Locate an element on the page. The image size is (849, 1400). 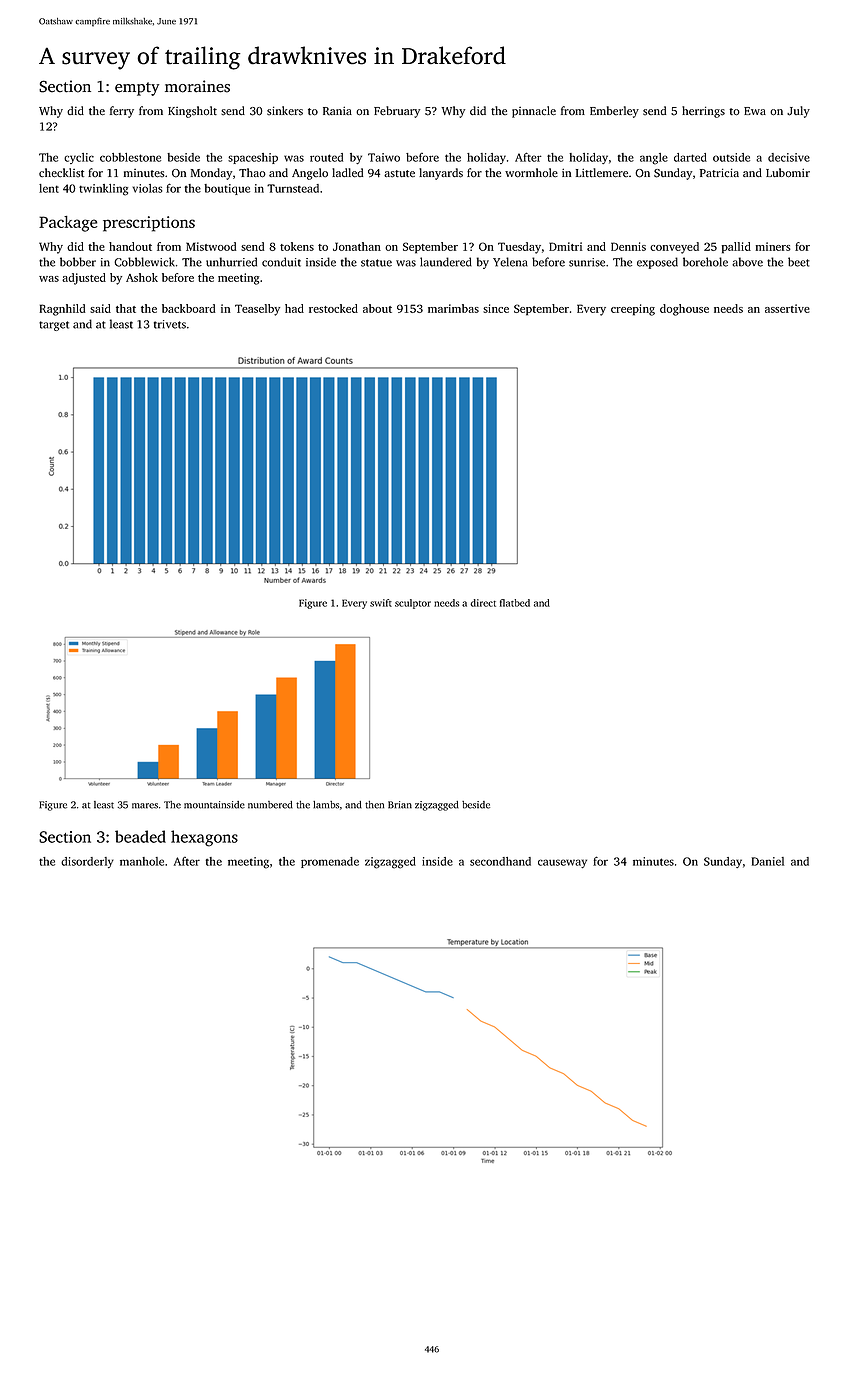
secondhand is located at coordinates (500, 861).
